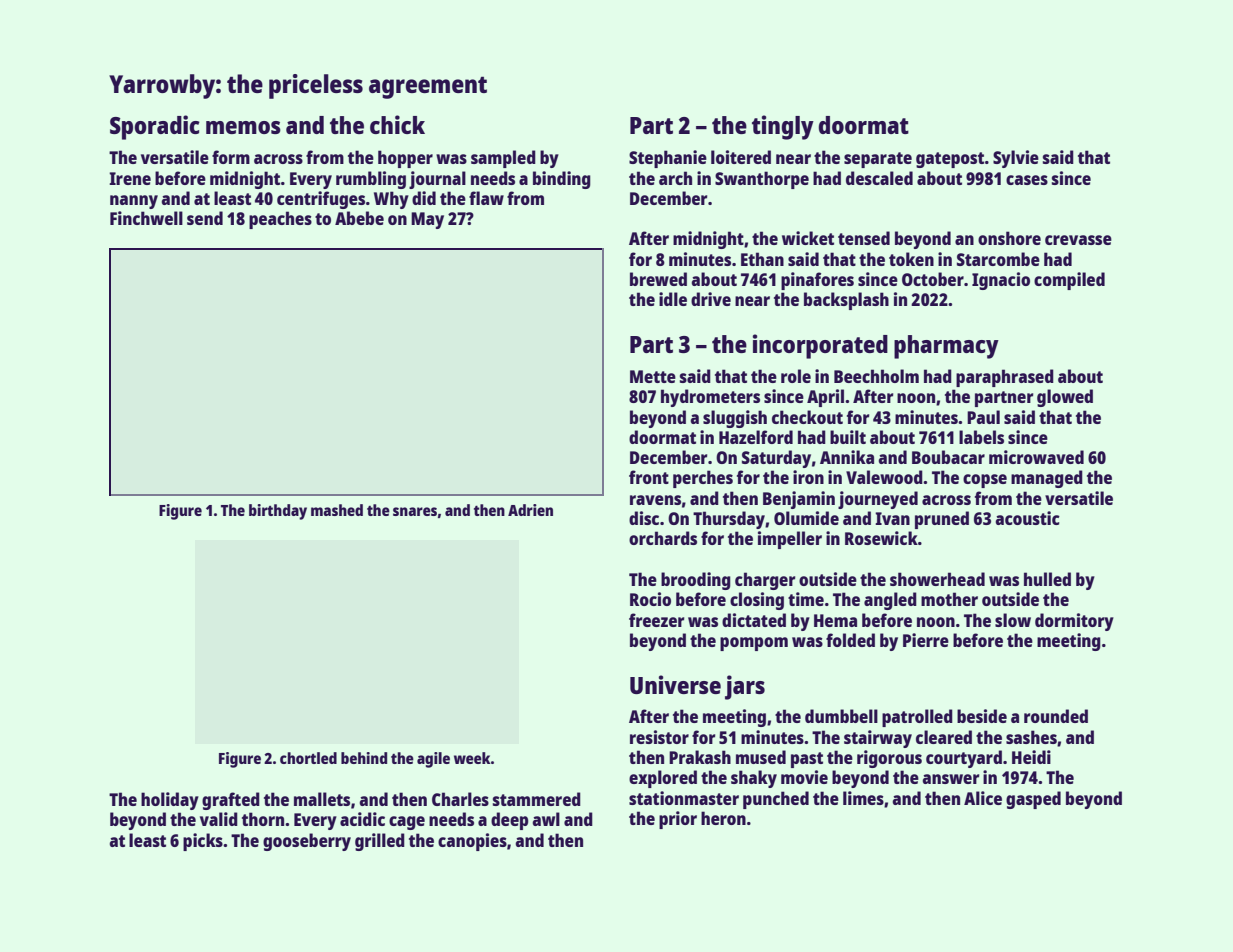 Image resolution: width=1233 pixels, height=952 pixels. What do you see at coordinates (308, 758) in the page?
I see `chortled` at bounding box center [308, 758].
